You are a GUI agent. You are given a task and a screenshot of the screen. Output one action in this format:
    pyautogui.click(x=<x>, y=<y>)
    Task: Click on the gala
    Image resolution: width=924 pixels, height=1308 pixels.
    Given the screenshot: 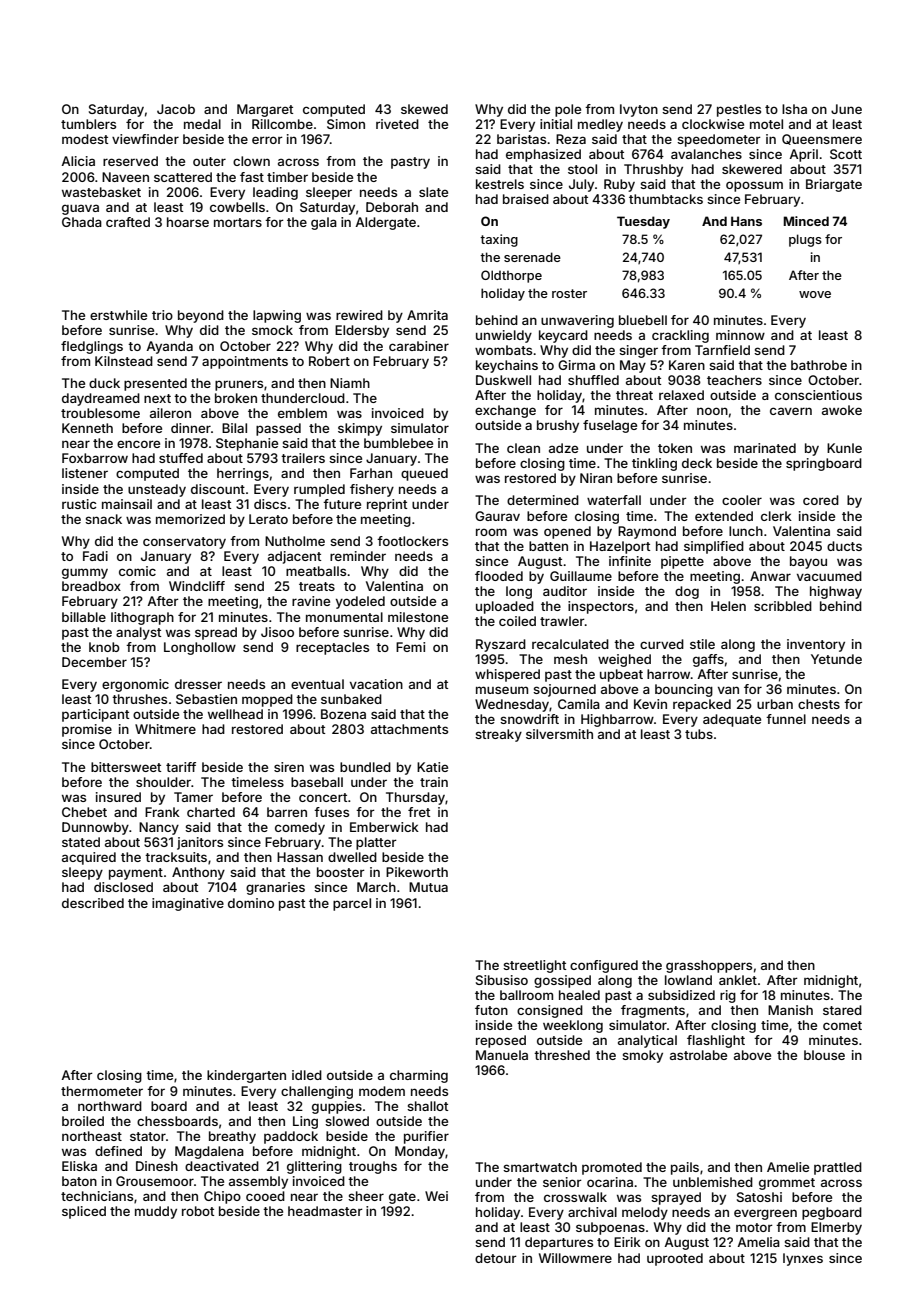 What is the action you would take?
    pyautogui.click(x=324, y=223)
